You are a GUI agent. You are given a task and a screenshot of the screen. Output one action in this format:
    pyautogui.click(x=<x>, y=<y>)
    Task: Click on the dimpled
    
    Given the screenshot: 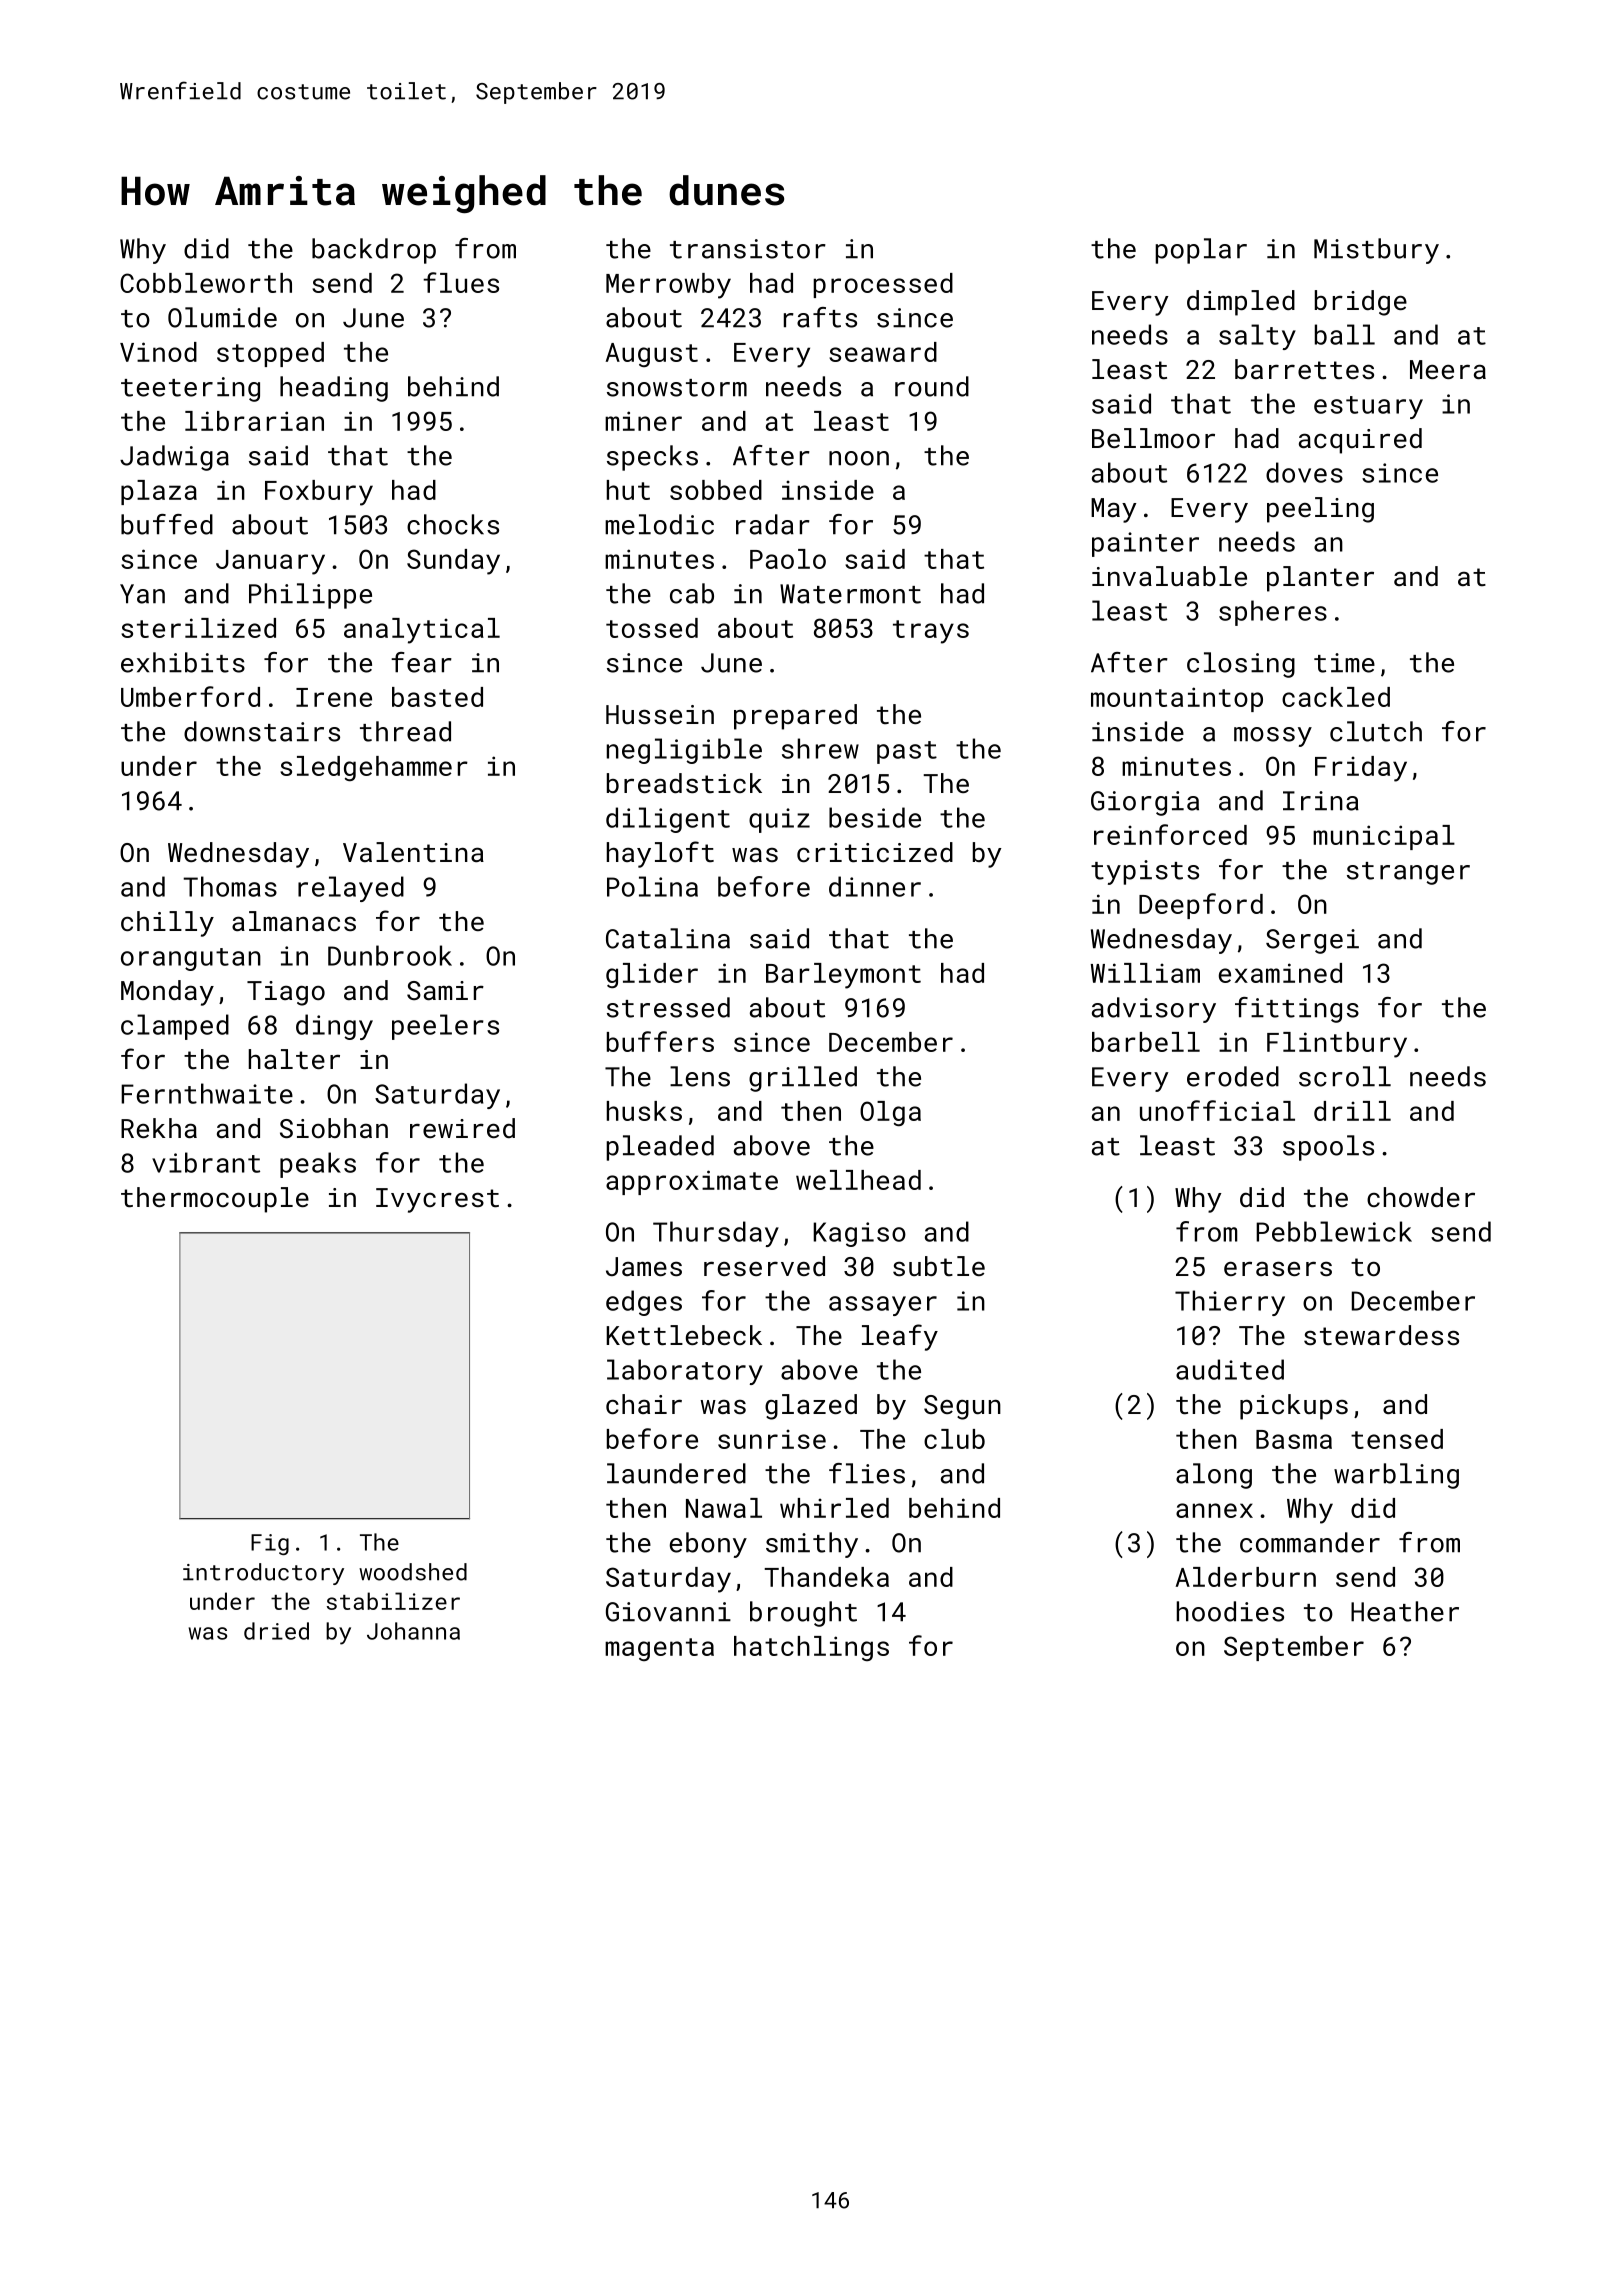 What is the action you would take?
    pyautogui.click(x=1241, y=303)
